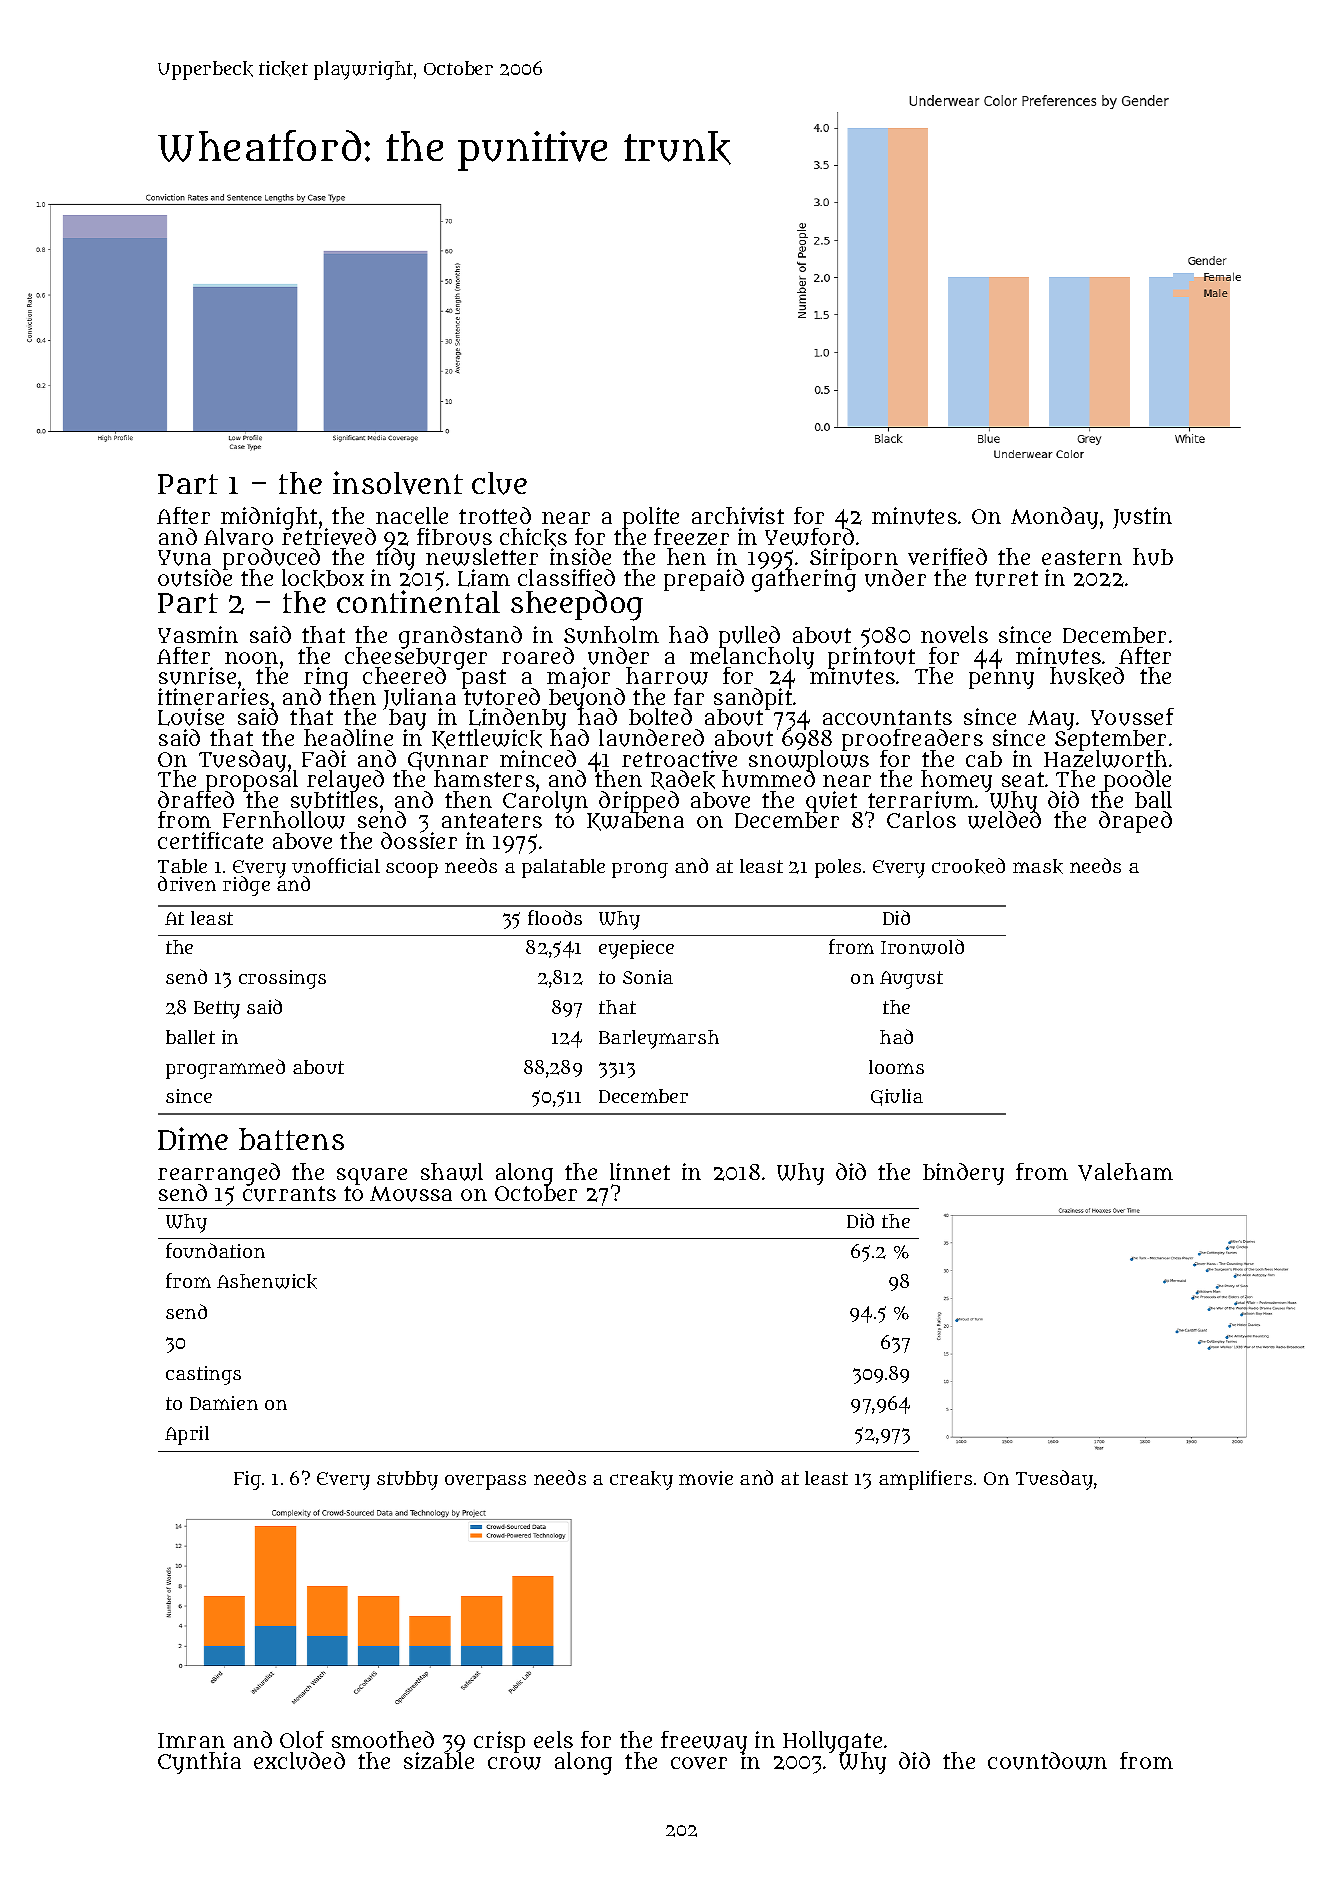 The image size is (1331, 1883). Describe the element at coordinates (659, 1039) in the screenshot. I see `Barleymarsh` at that location.
